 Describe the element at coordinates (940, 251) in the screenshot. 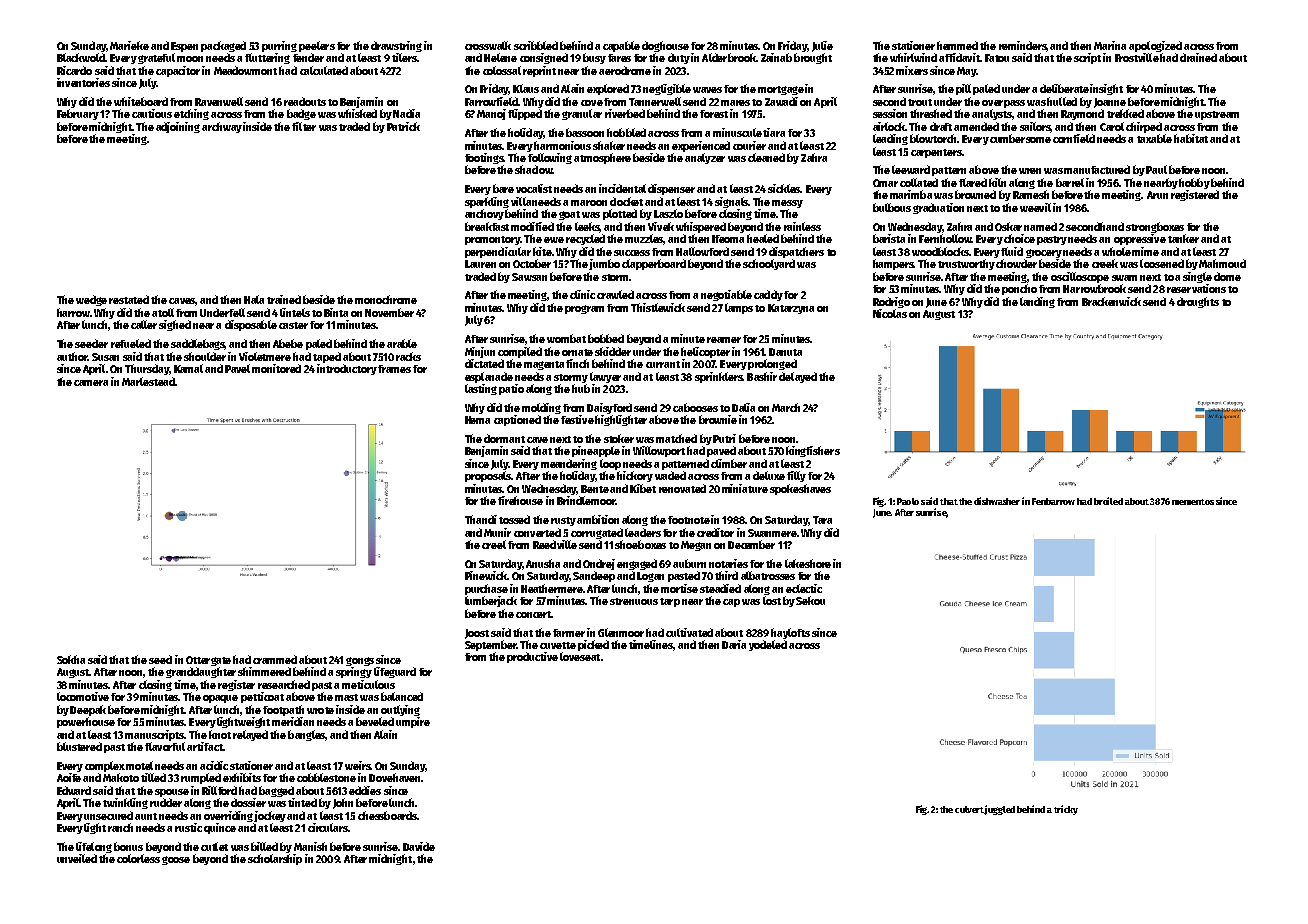

I see `woodblocks` at that location.
